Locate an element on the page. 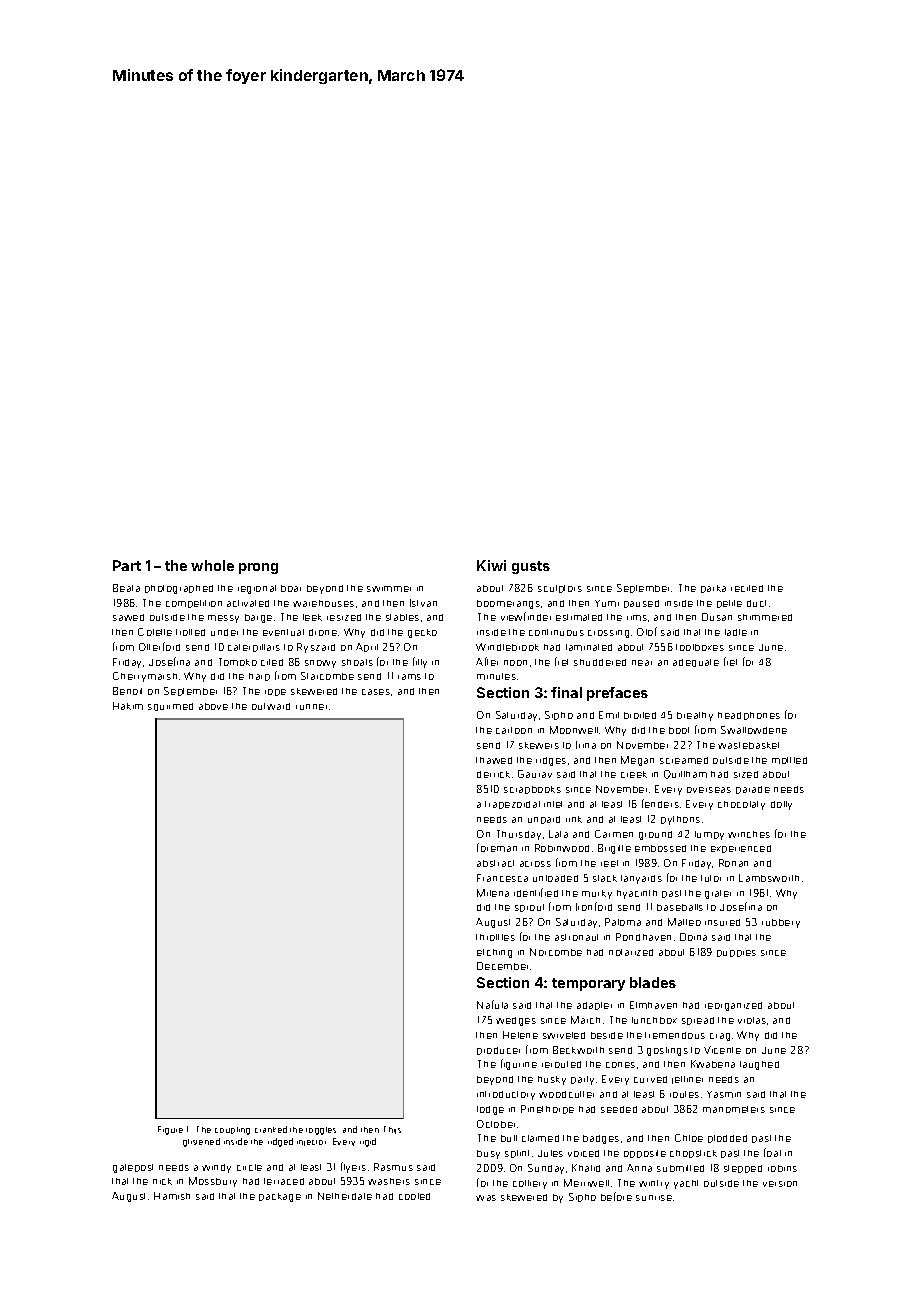 The height and width of the image is (1308, 924). parka is located at coordinates (713, 589).
